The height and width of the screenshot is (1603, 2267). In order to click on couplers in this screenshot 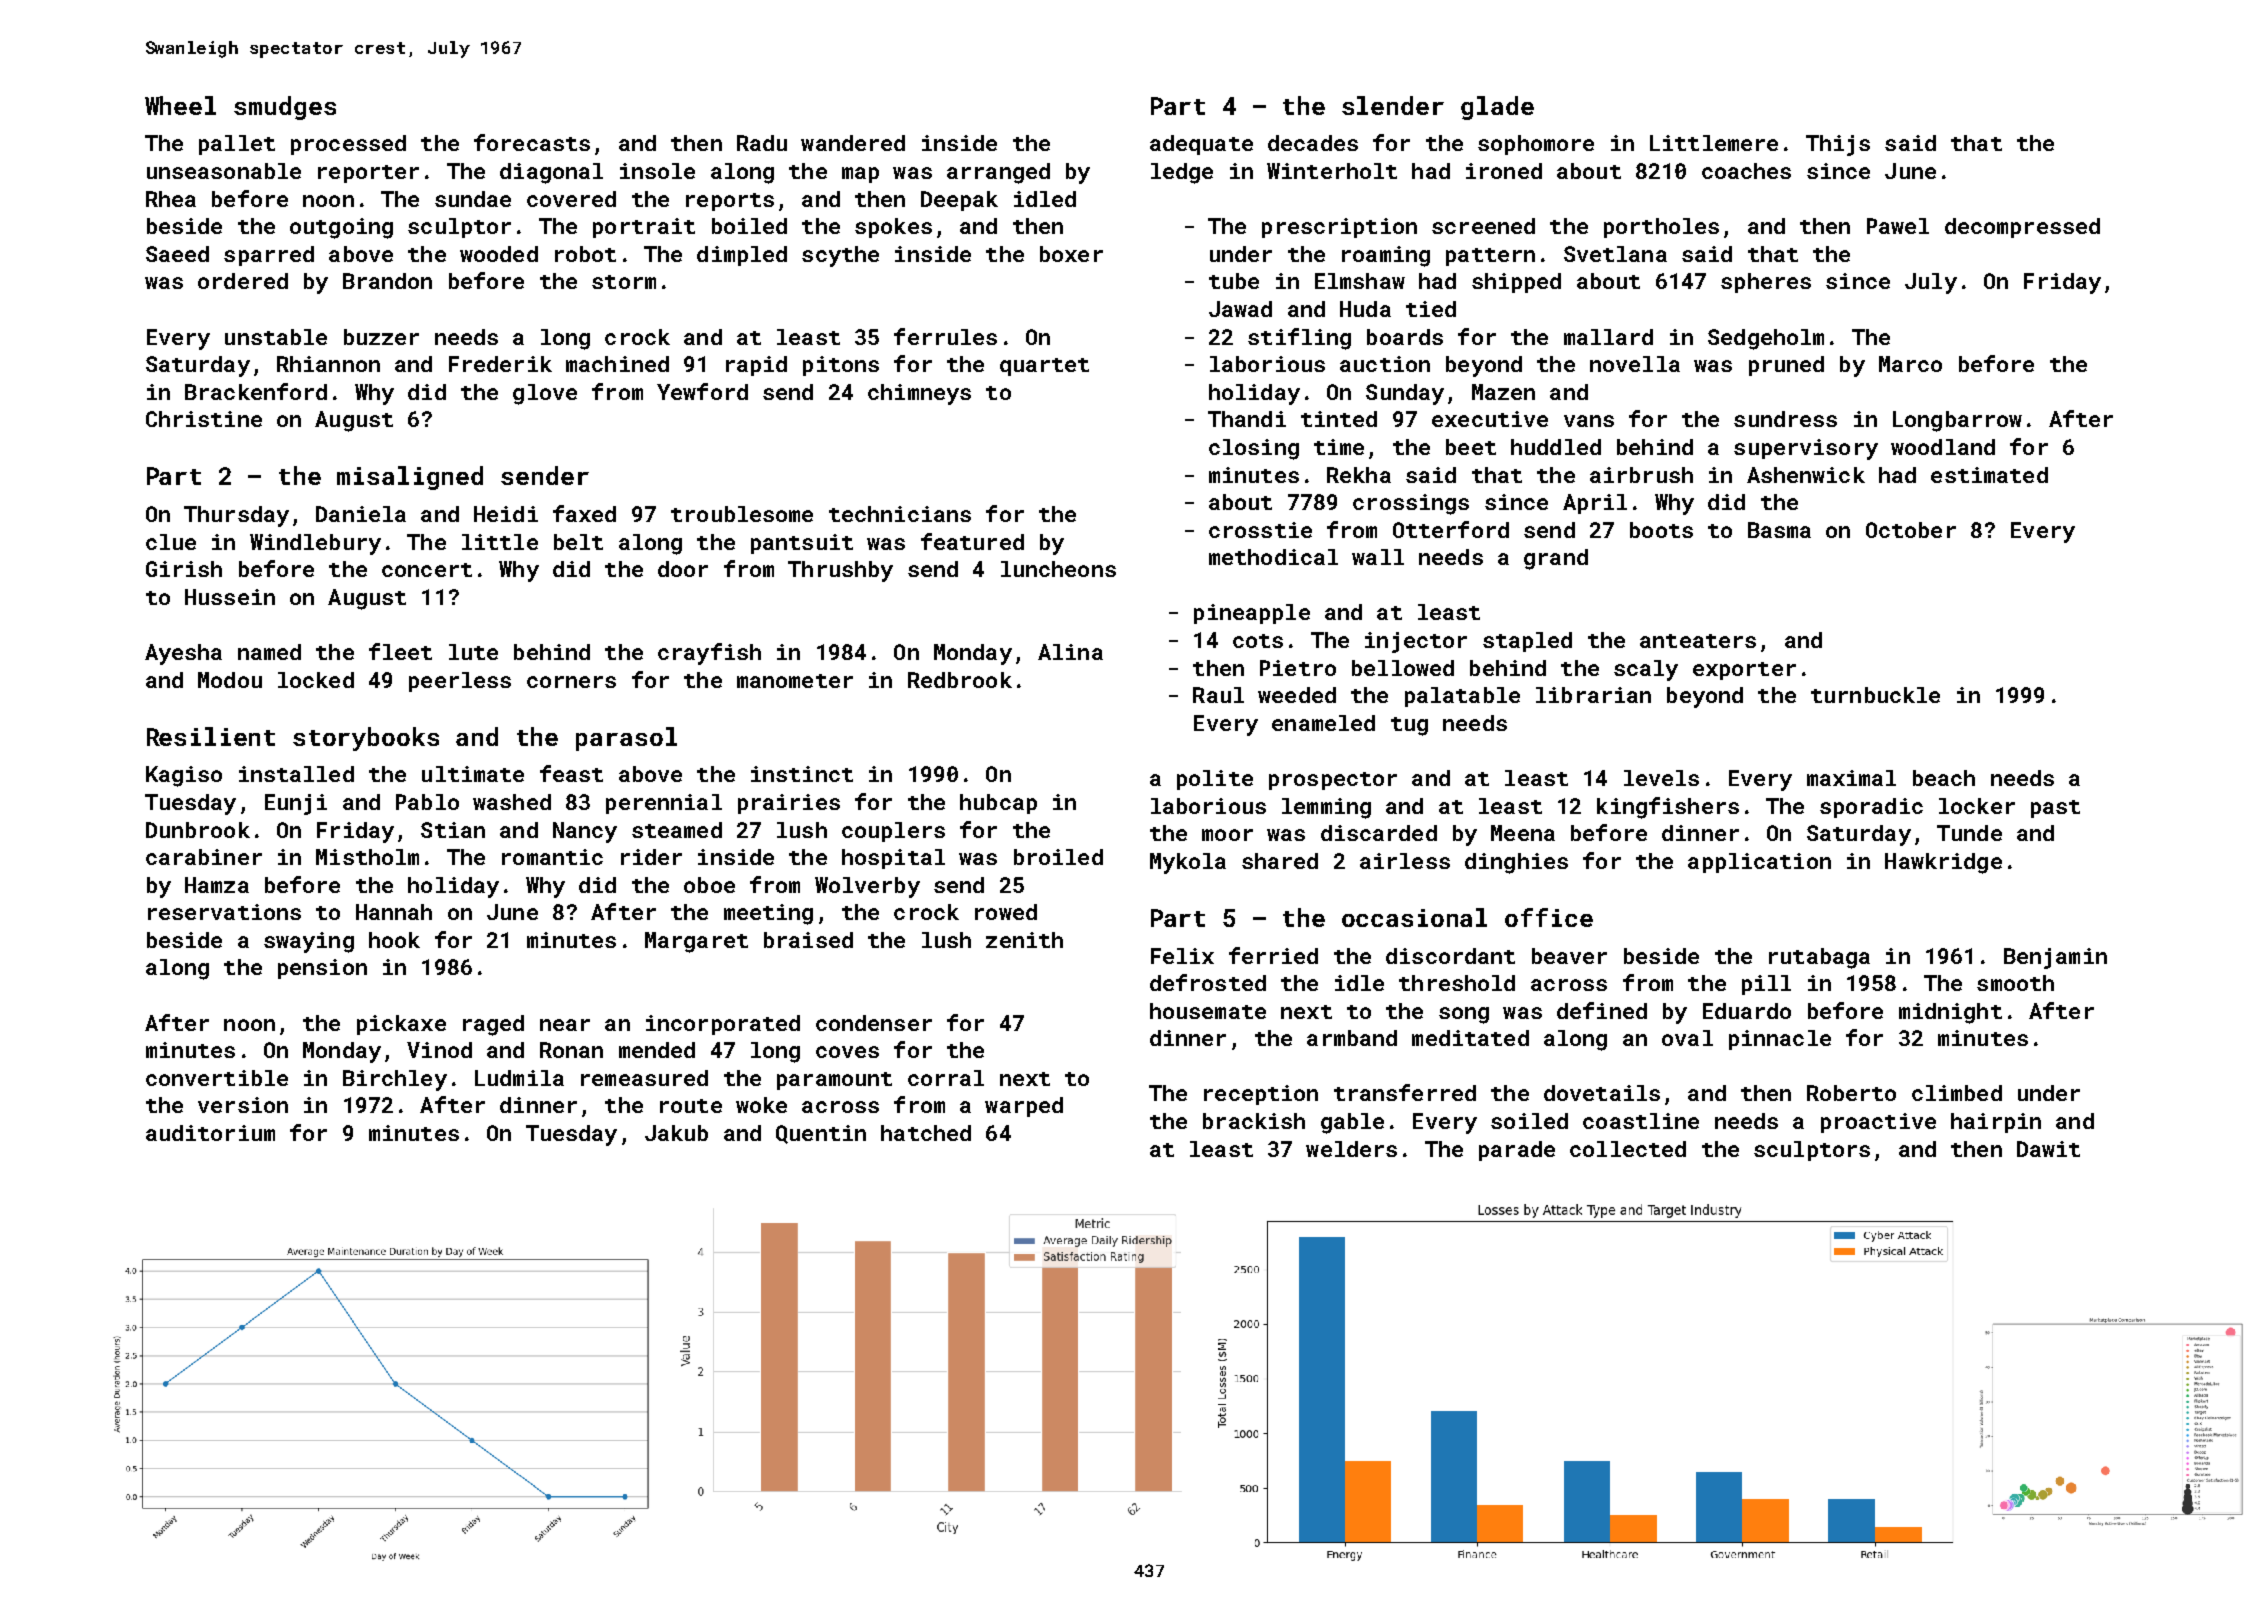, I will do `click(893, 832)`.
